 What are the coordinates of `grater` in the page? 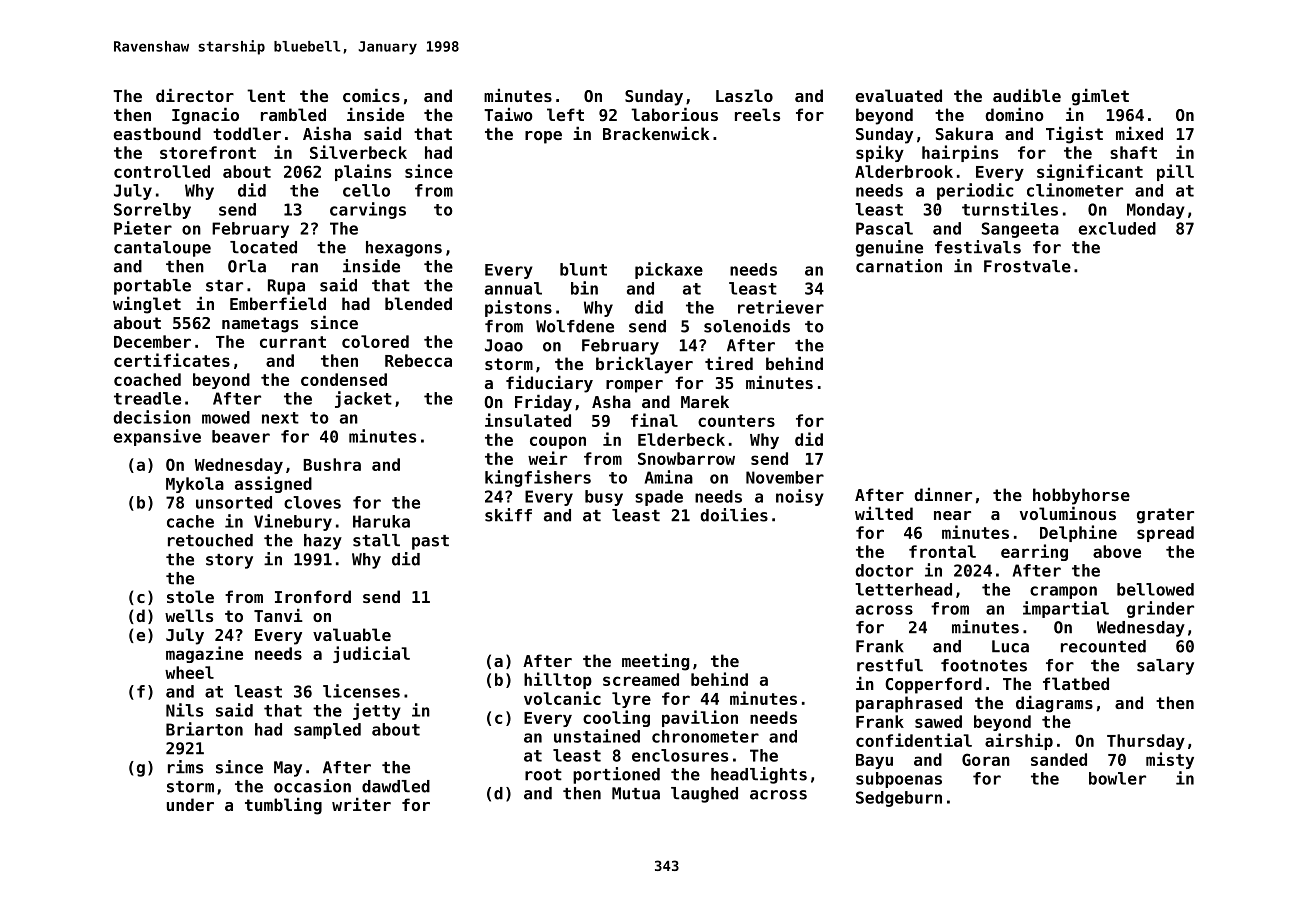 It's located at (1165, 516).
